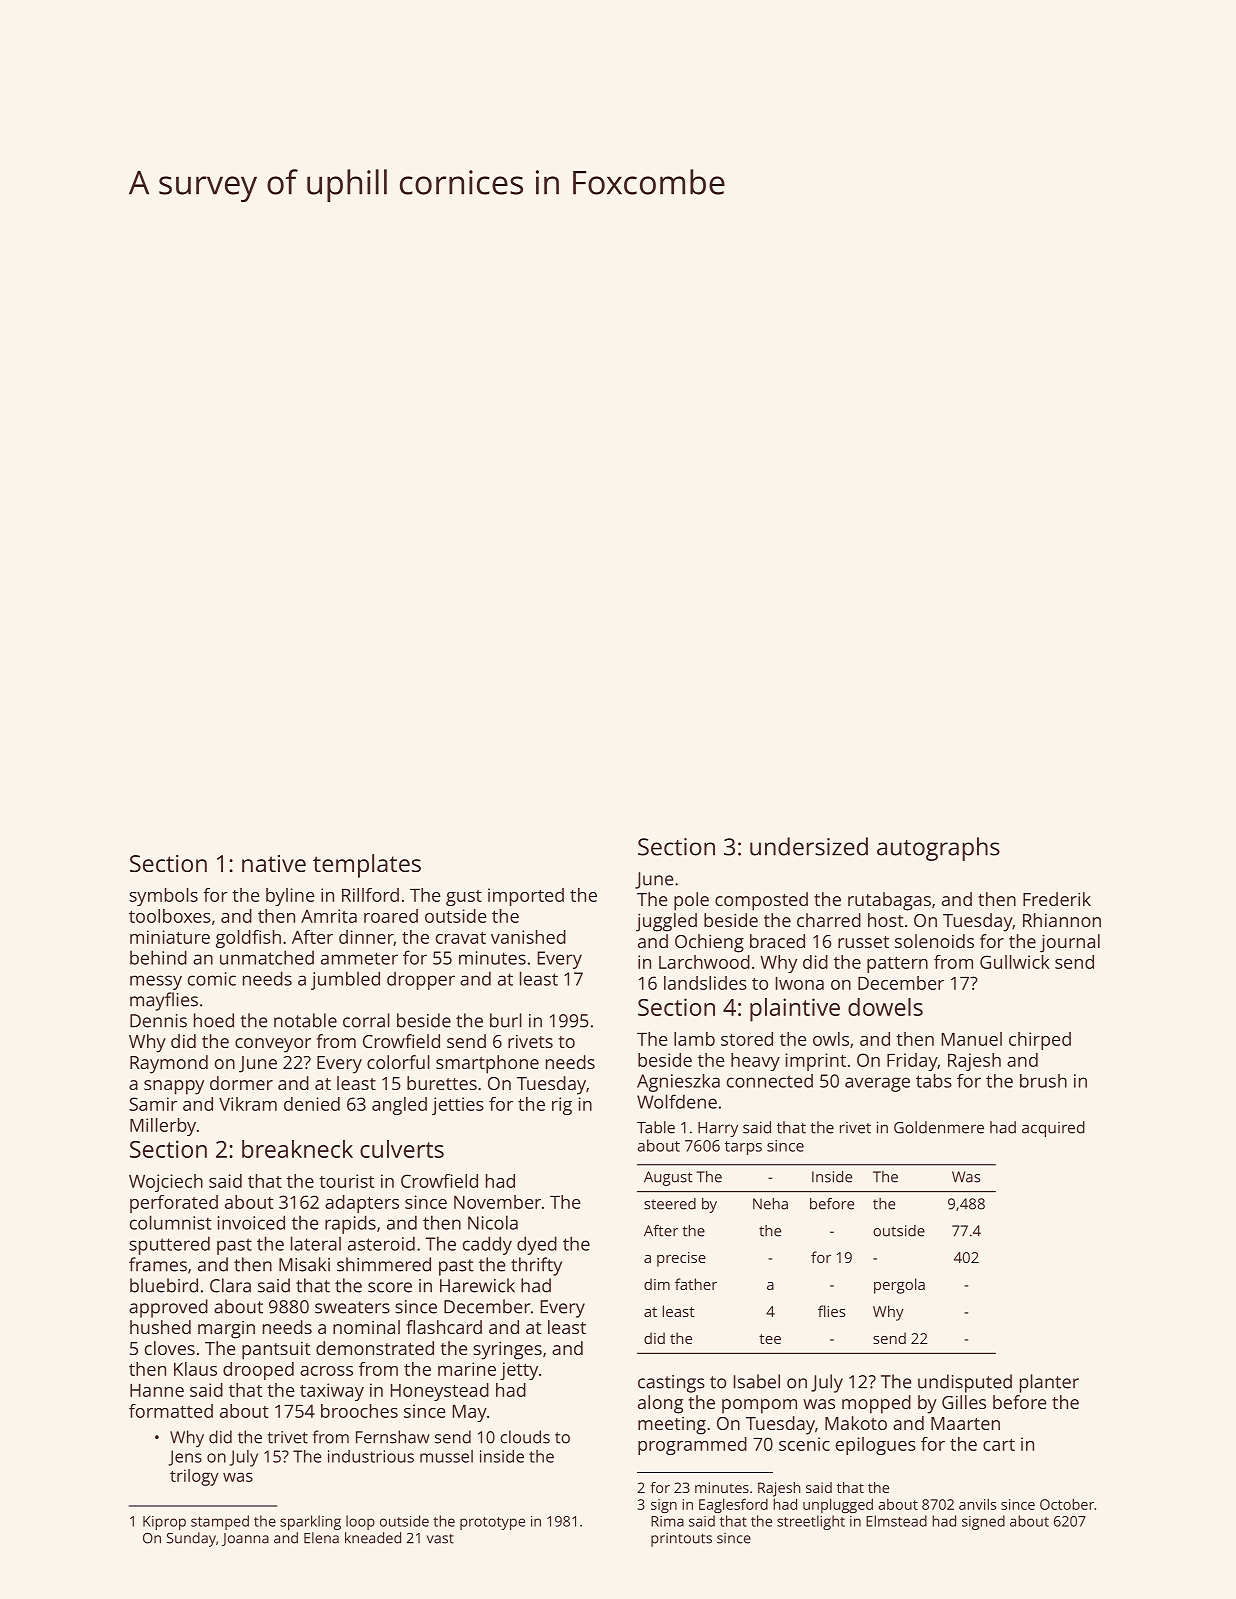  What do you see at coordinates (1053, 1129) in the image?
I see `acquired` at bounding box center [1053, 1129].
